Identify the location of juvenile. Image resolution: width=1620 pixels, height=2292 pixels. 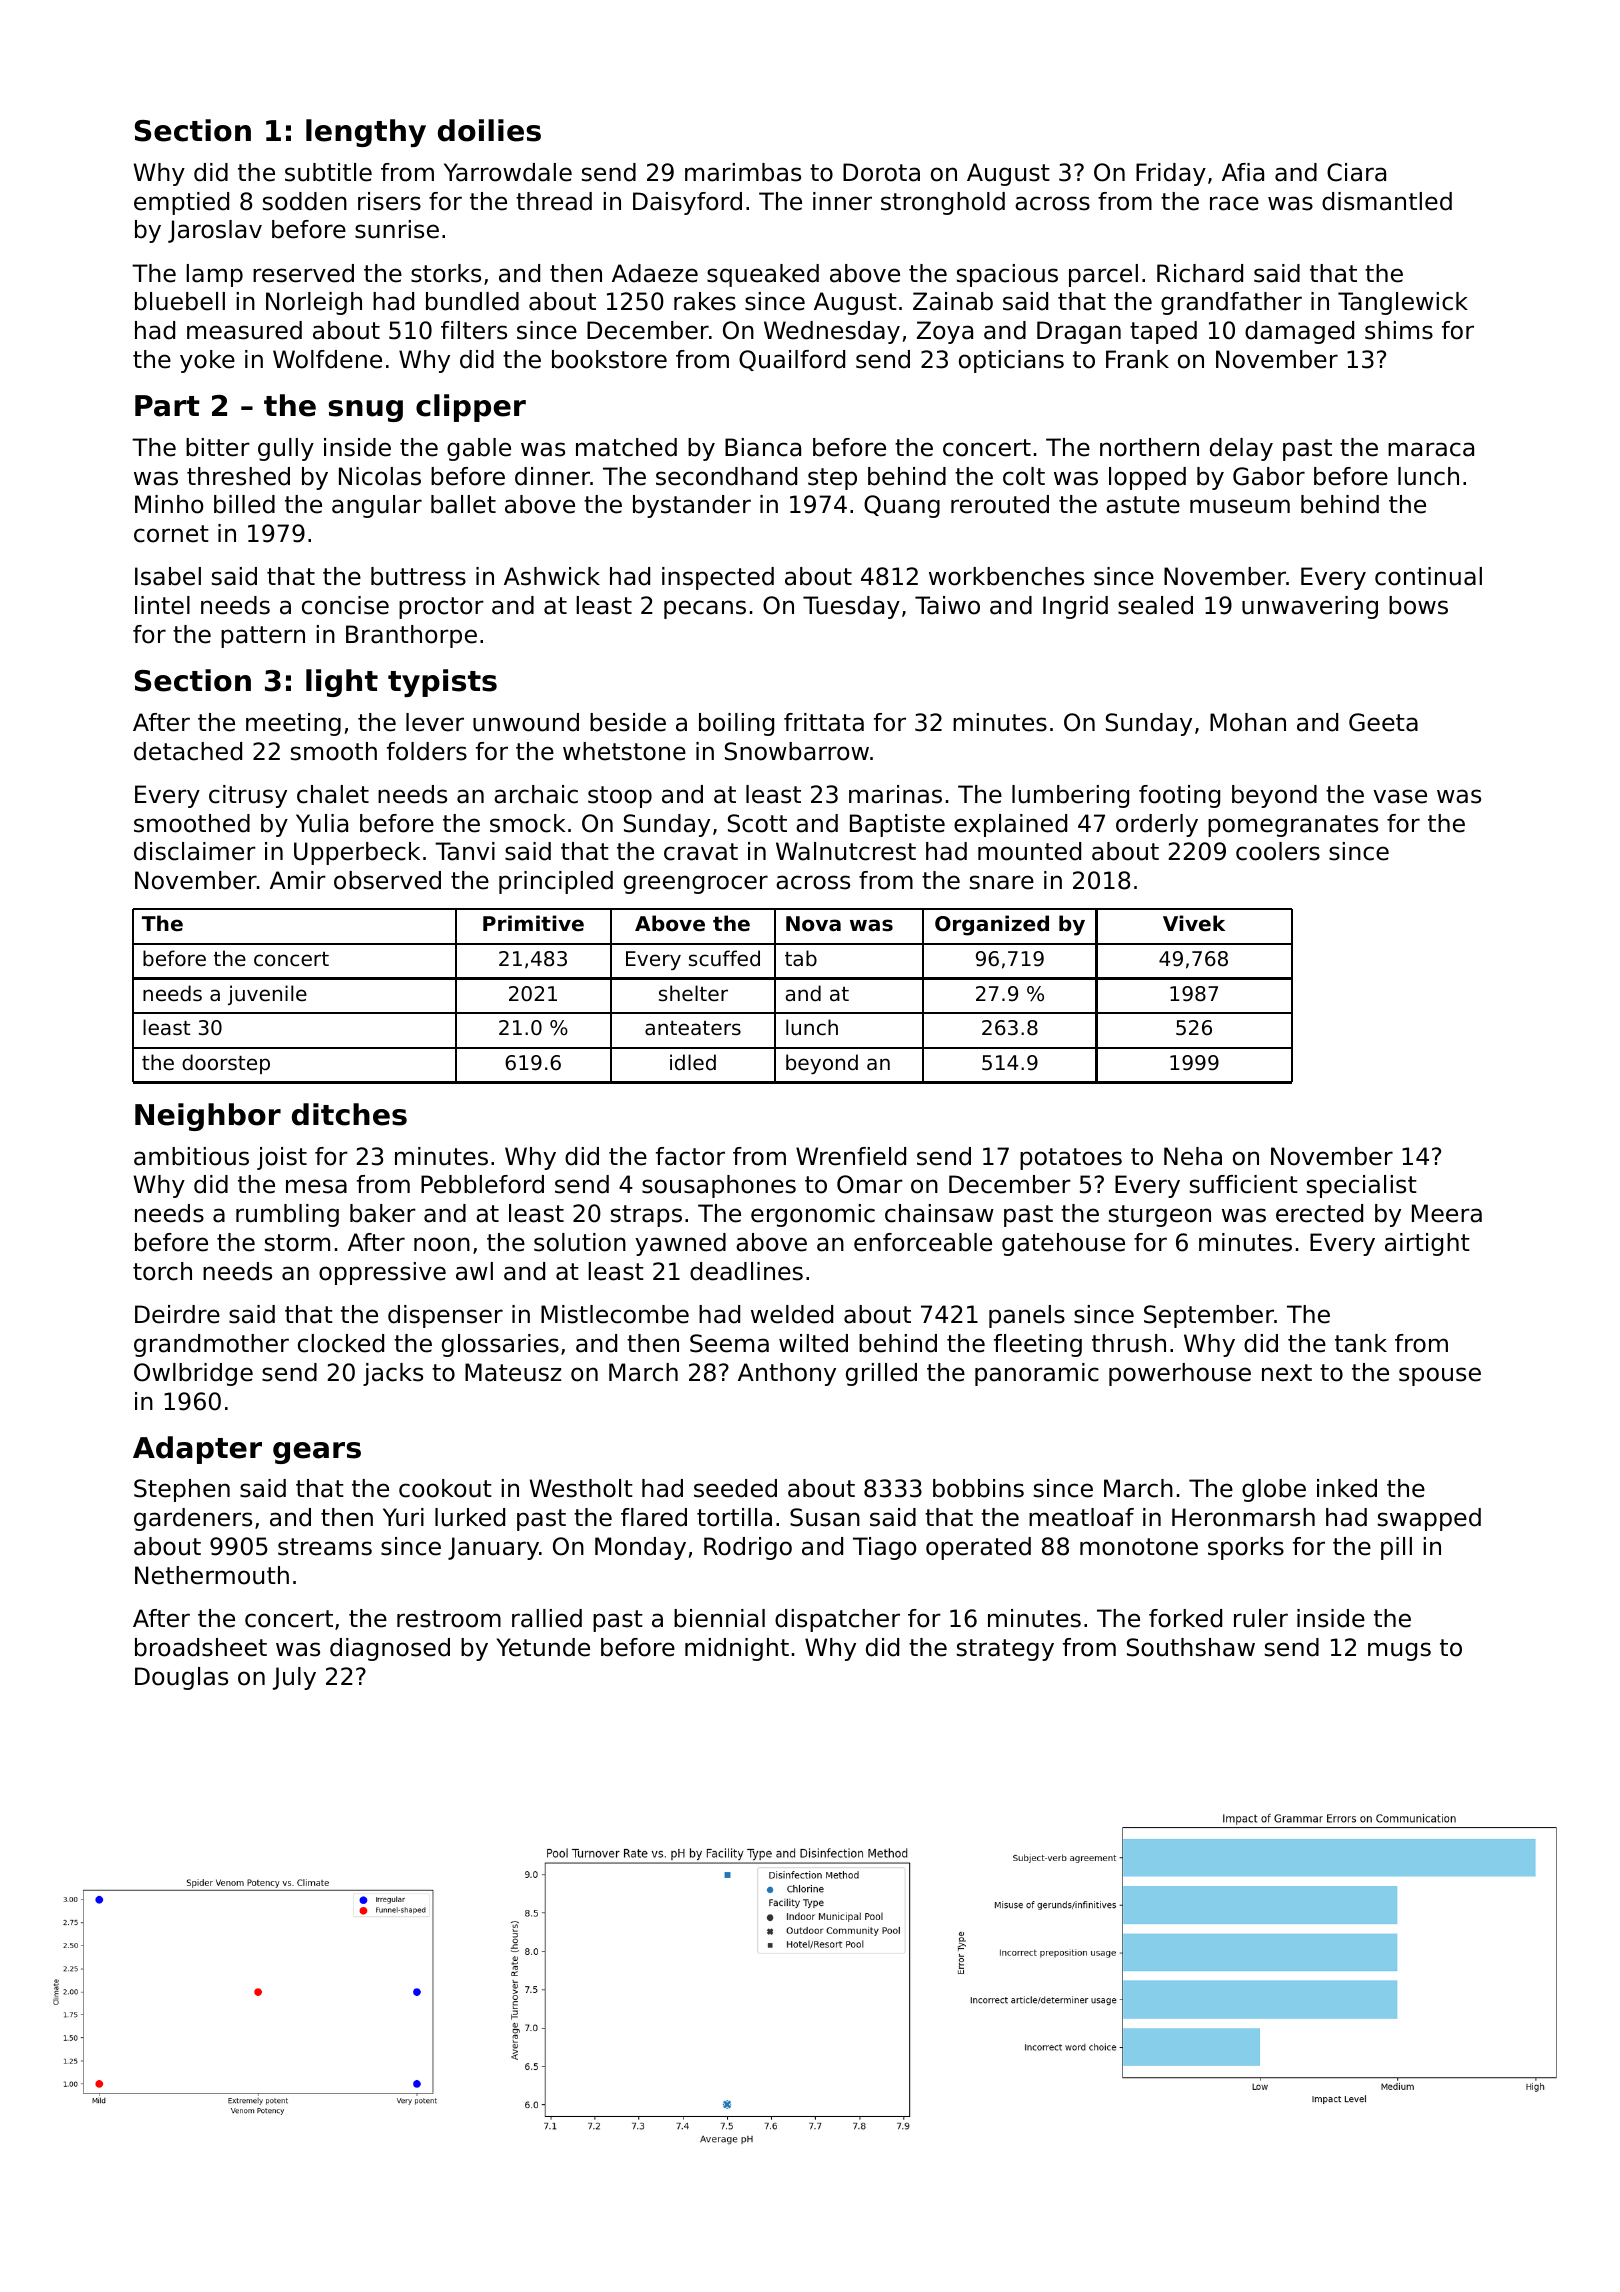
(267, 995).
